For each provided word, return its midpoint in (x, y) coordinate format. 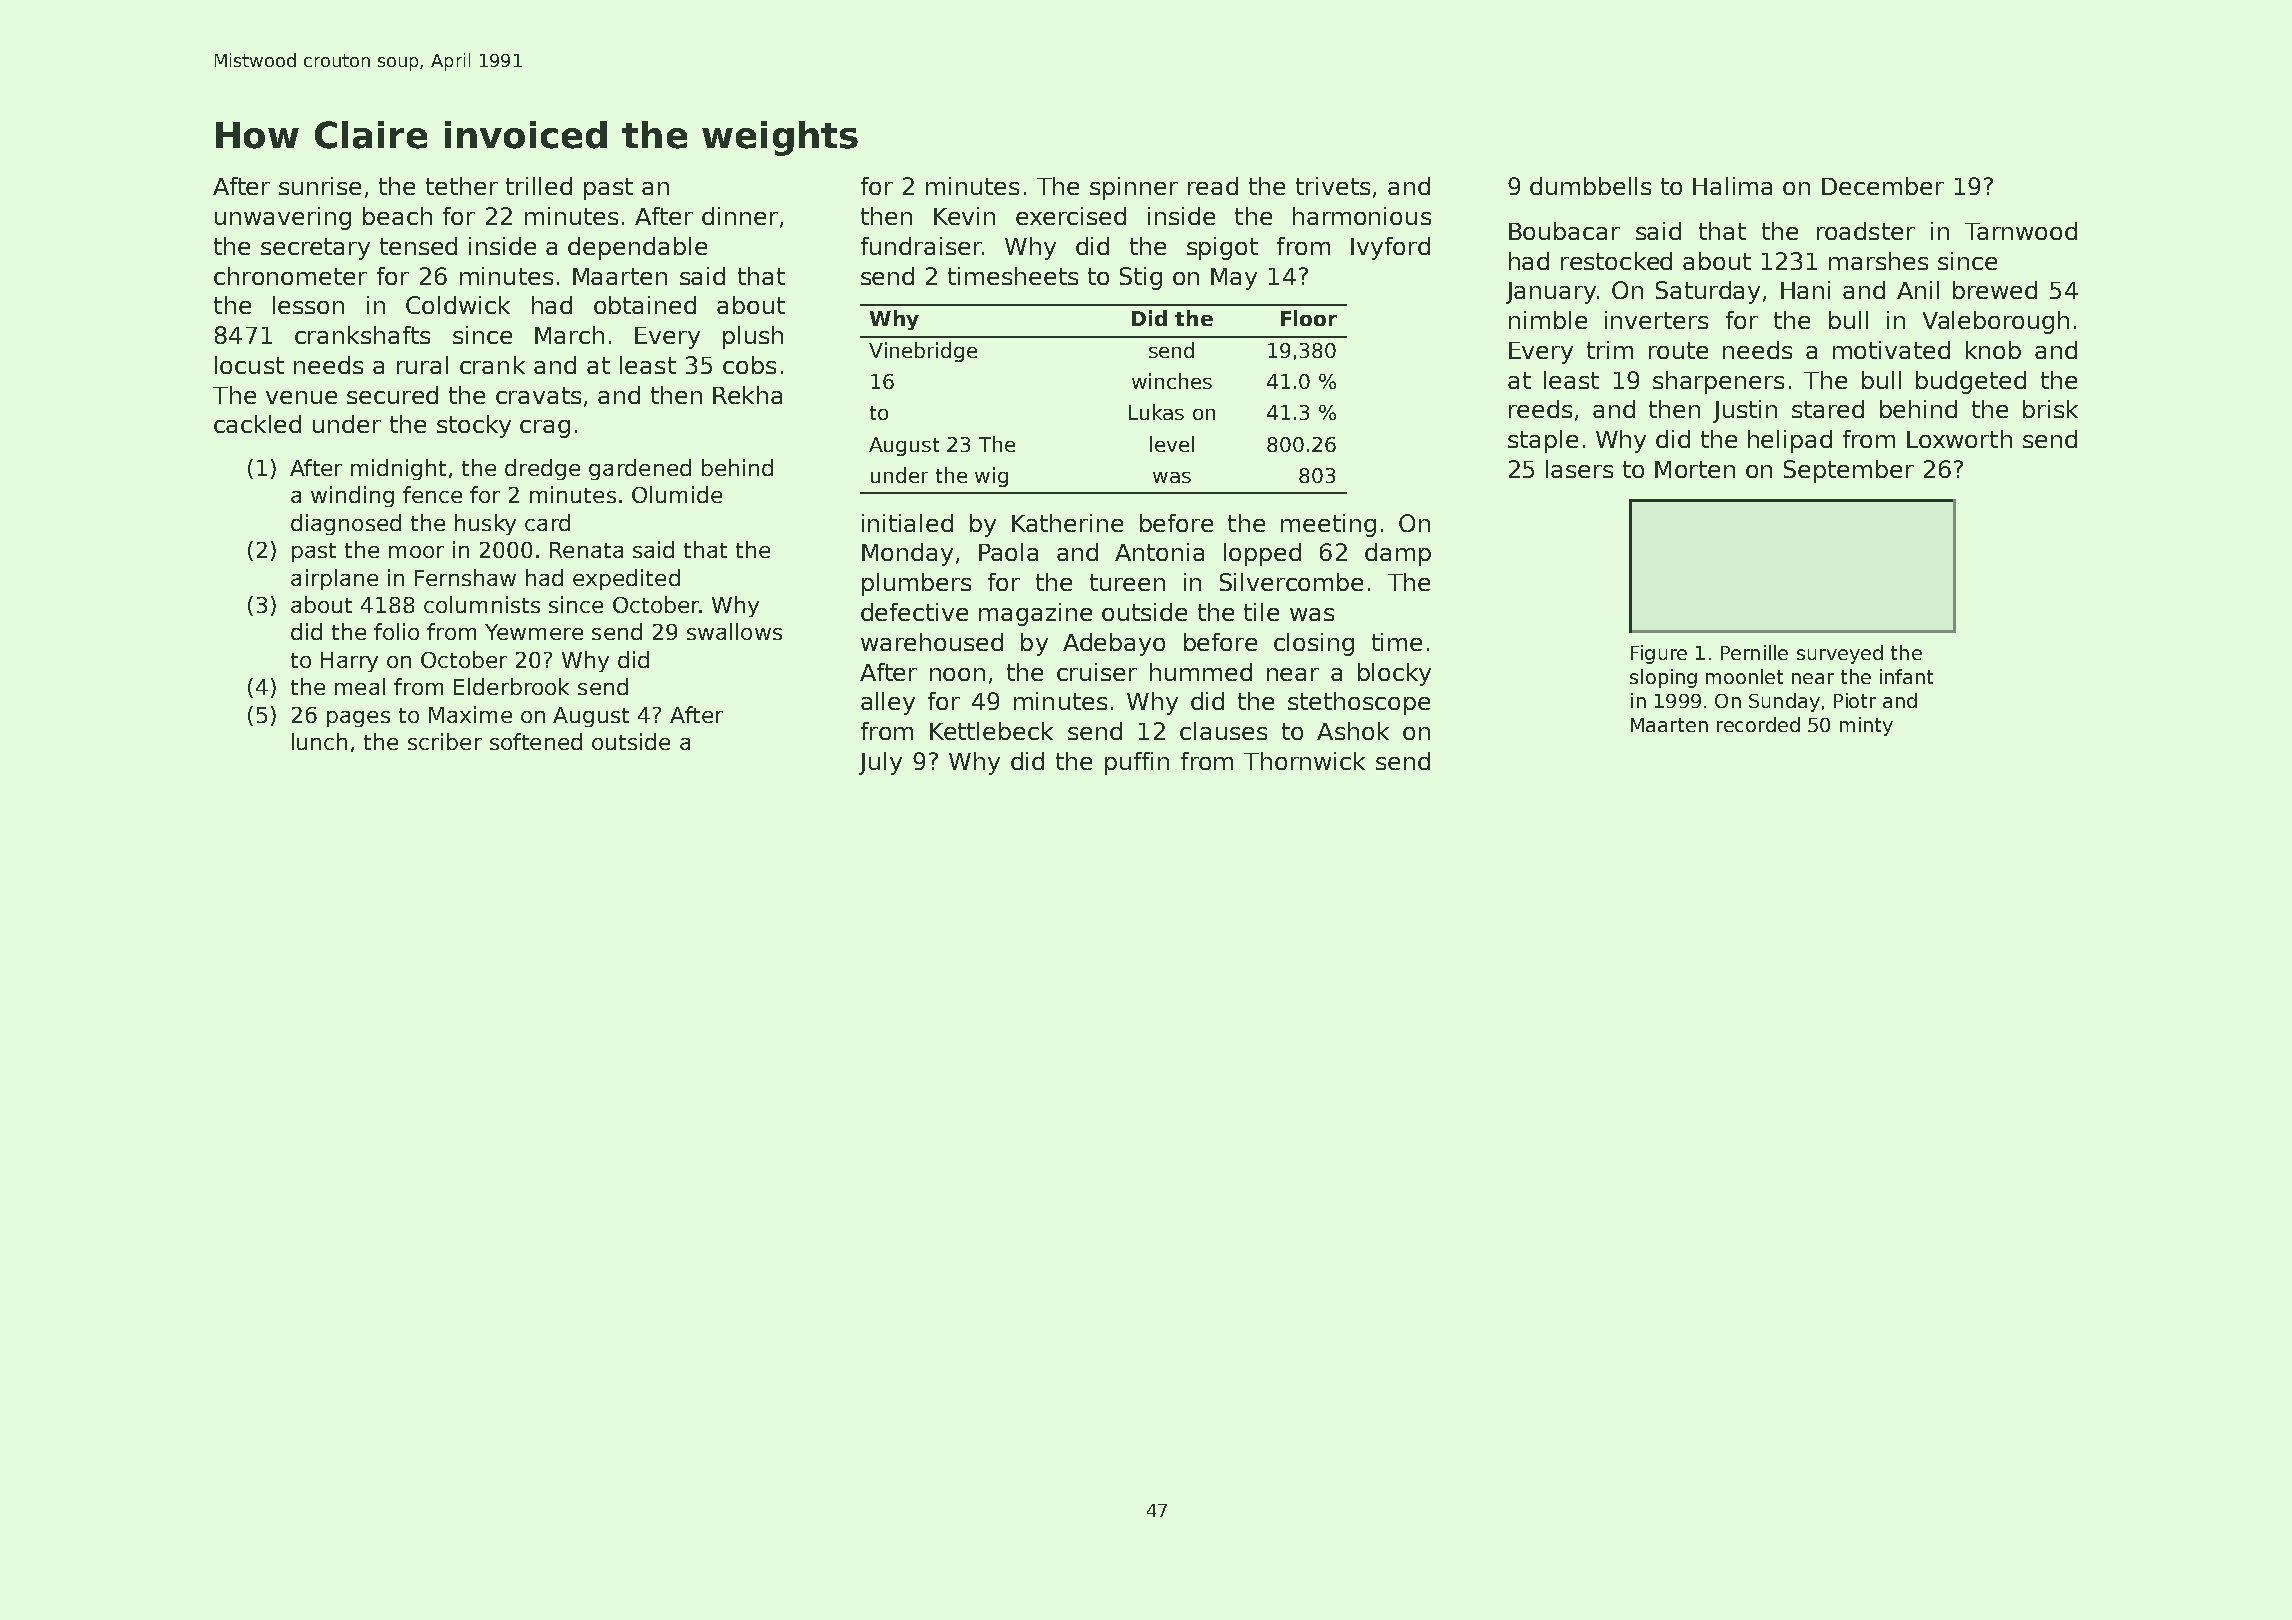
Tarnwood (2021, 231)
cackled (257, 424)
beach (397, 216)
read (1213, 186)
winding (352, 496)
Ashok (1353, 731)
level (1172, 444)
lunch (319, 741)
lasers (1579, 469)
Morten (1695, 469)
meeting (1328, 525)
